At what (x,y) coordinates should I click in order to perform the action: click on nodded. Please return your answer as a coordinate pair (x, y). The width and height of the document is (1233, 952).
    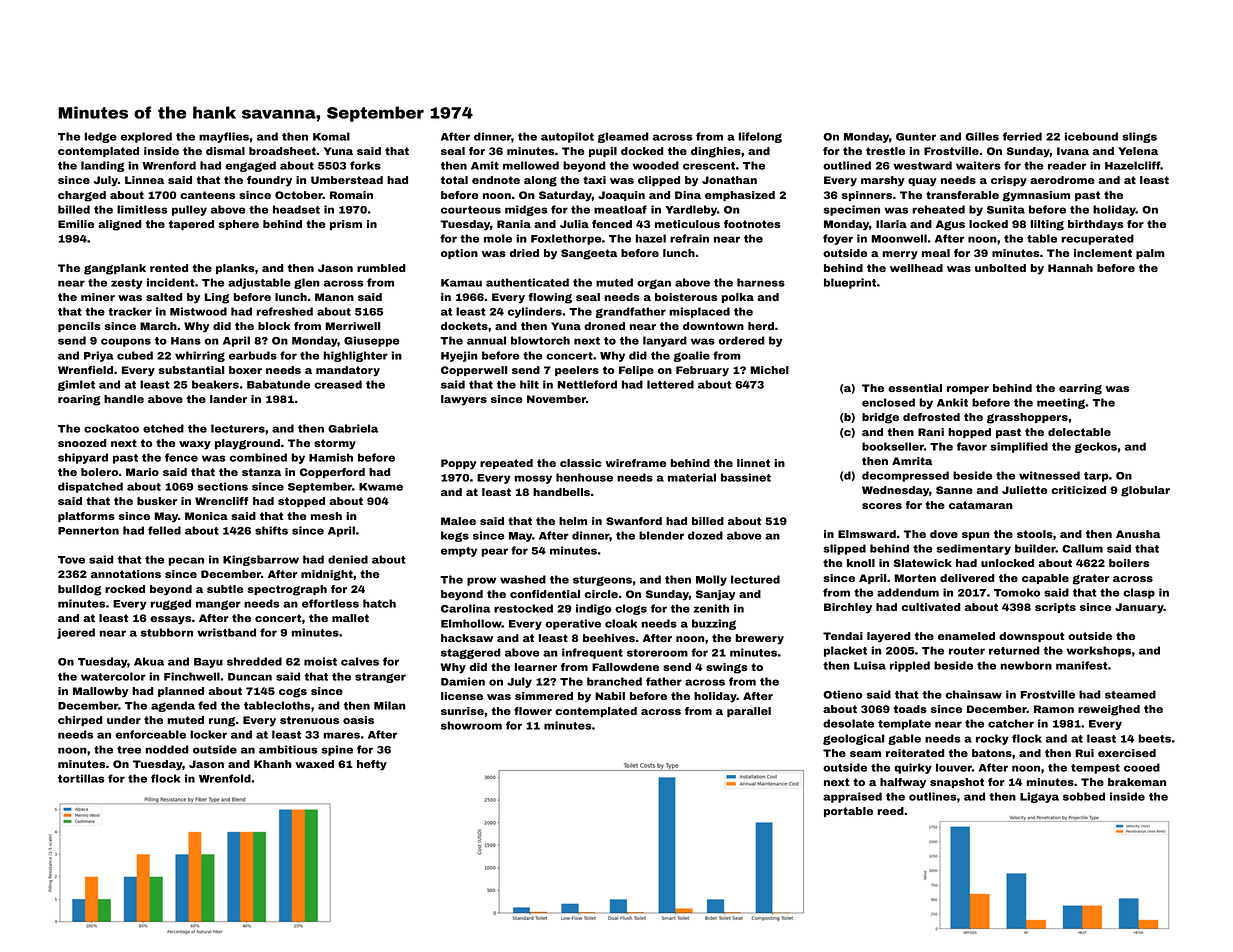
    Looking at the image, I should click on (167, 749).
